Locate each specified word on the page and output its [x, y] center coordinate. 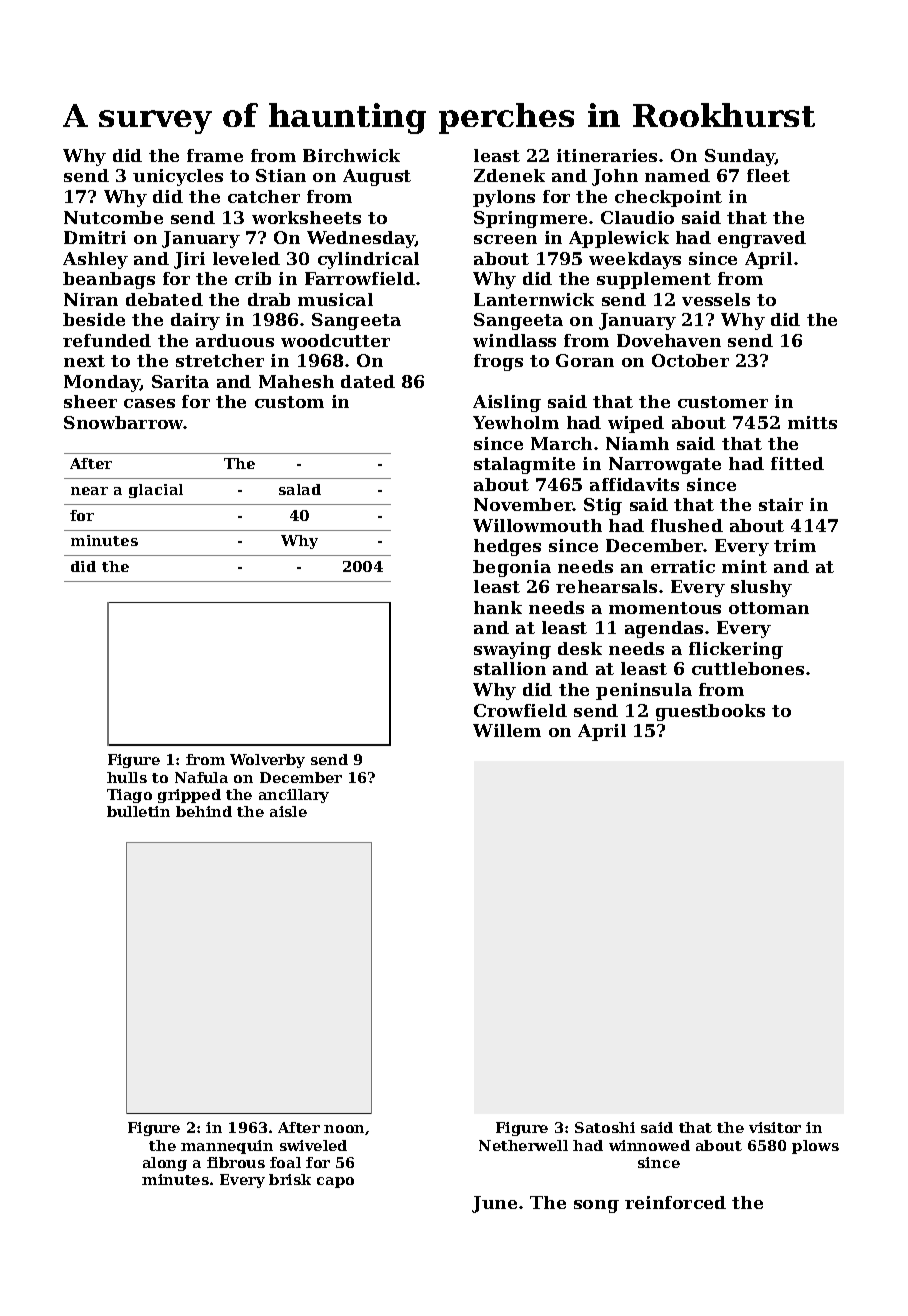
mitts [812, 422]
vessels [716, 299]
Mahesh [296, 381]
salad [300, 489]
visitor [775, 1127]
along [165, 1164]
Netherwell [523, 1145]
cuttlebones [748, 668]
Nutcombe [113, 217]
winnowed [649, 1145]
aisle [288, 811]
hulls [127, 777]
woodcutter [335, 340]
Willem [507, 730]
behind [204, 811]
